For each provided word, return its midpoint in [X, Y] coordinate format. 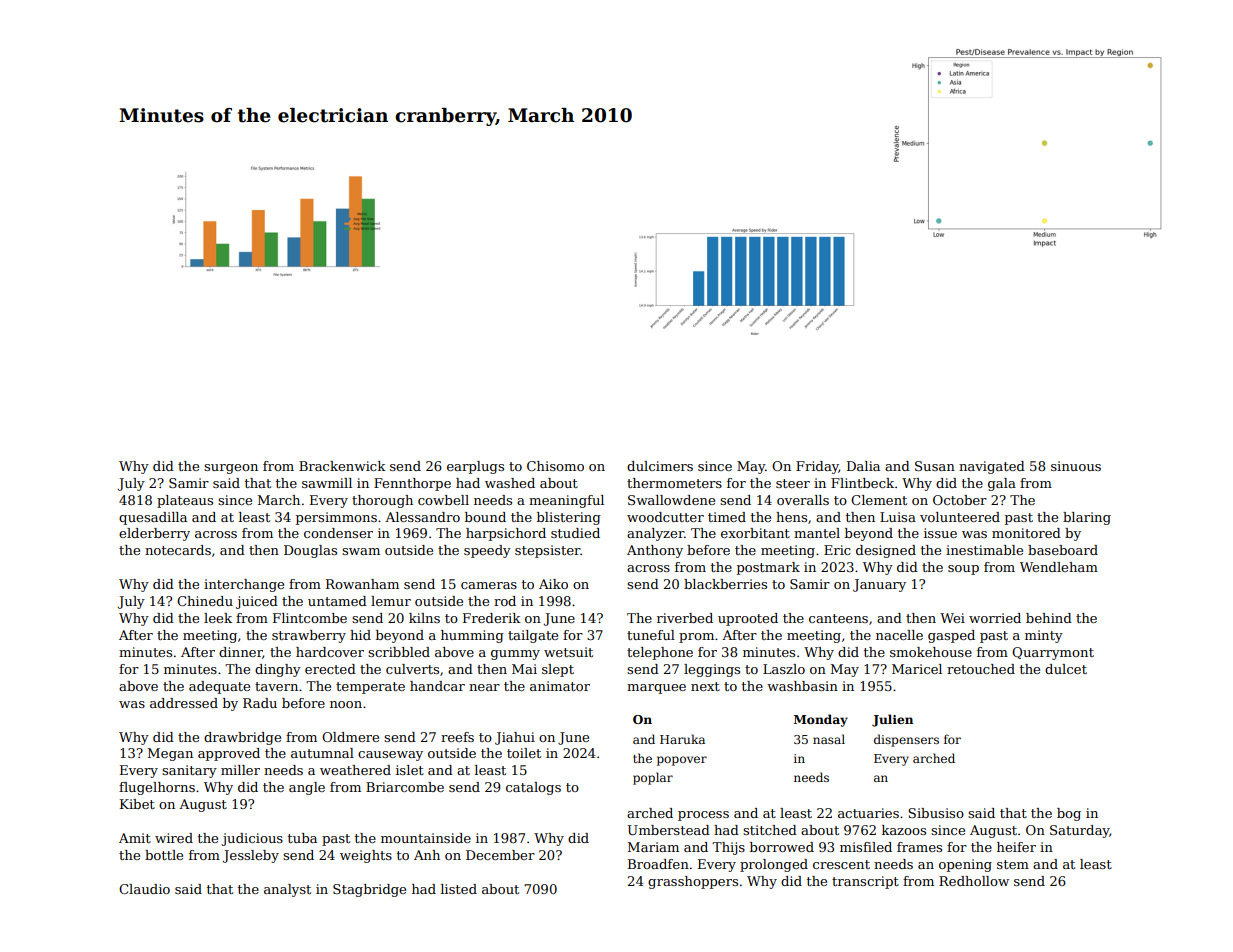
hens [791, 517]
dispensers [906, 740]
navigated [992, 467]
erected [330, 669]
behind [1049, 618]
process [703, 816]
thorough [382, 501]
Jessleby [251, 856]
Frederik [492, 618]
